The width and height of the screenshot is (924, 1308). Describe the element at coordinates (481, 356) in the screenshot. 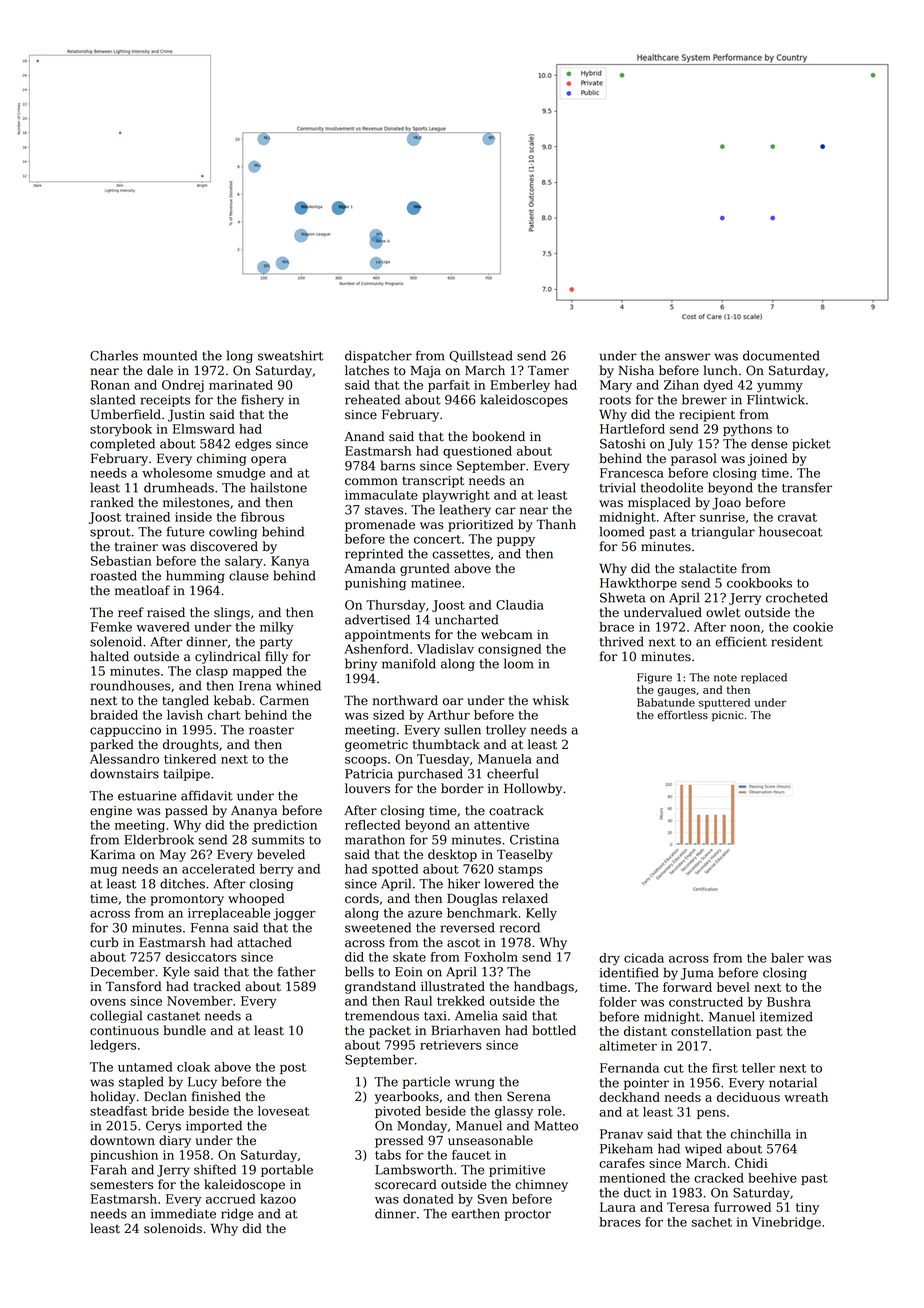

I see `Quillstead` at that location.
